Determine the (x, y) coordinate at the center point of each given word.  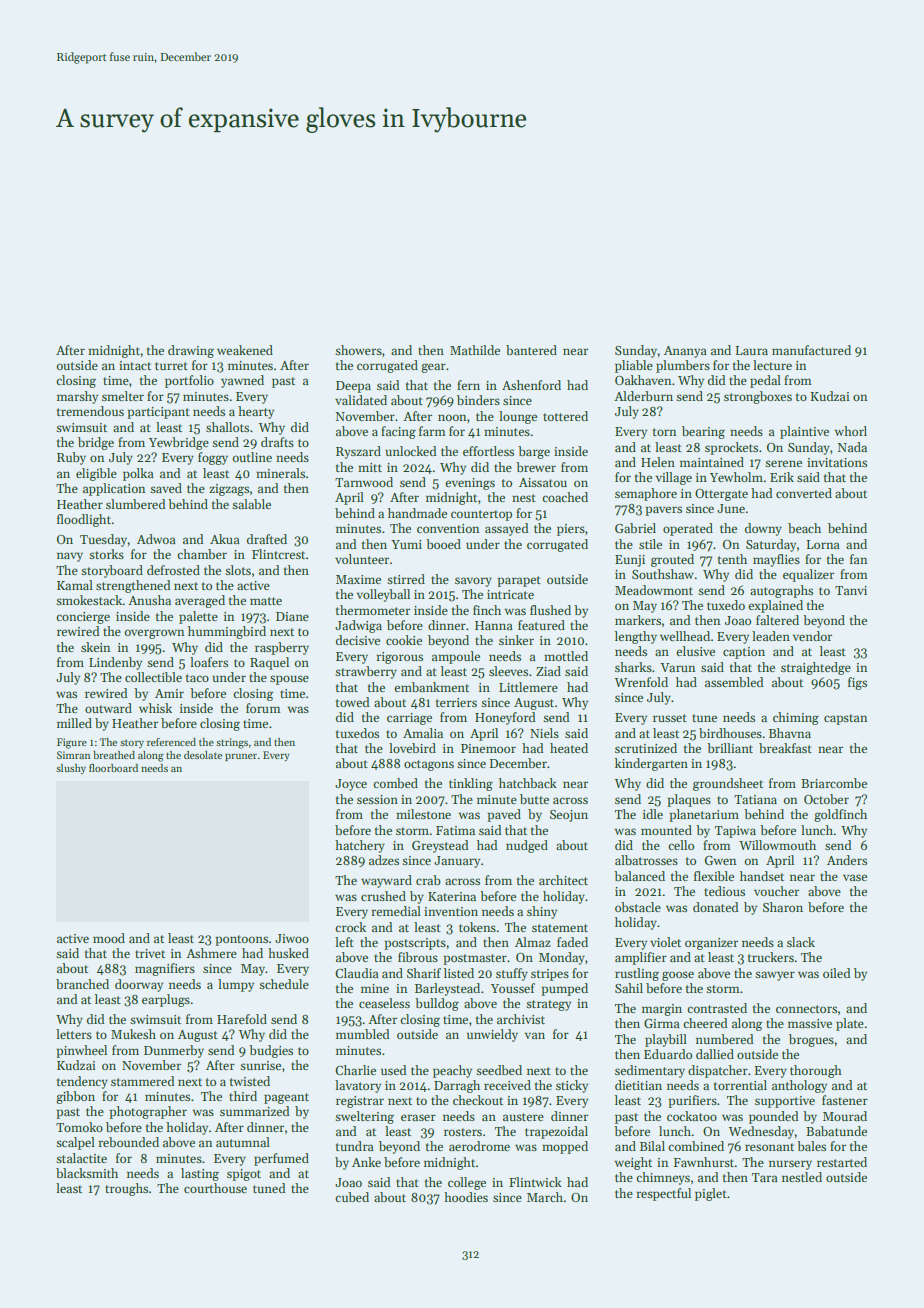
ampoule (456, 657)
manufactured (811, 350)
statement (560, 928)
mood (109, 938)
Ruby (71, 458)
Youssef (513, 988)
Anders (847, 860)
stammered (142, 1081)
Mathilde (475, 350)
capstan (845, 719)
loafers (209, 662)
